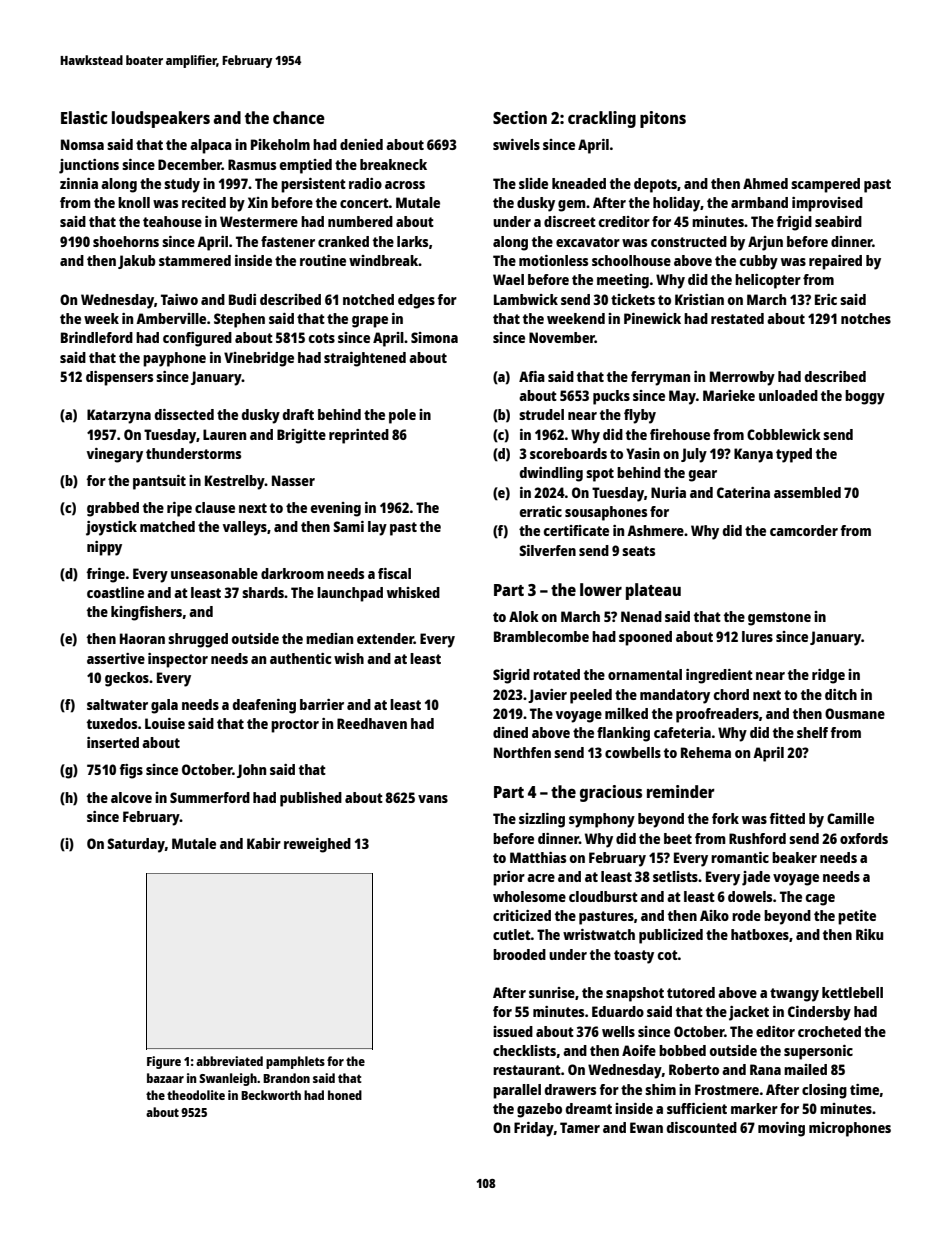  What do you see at coordinates (516, 144) in the screenshot?
I see `swivels` at bounding box center [516, 144].
